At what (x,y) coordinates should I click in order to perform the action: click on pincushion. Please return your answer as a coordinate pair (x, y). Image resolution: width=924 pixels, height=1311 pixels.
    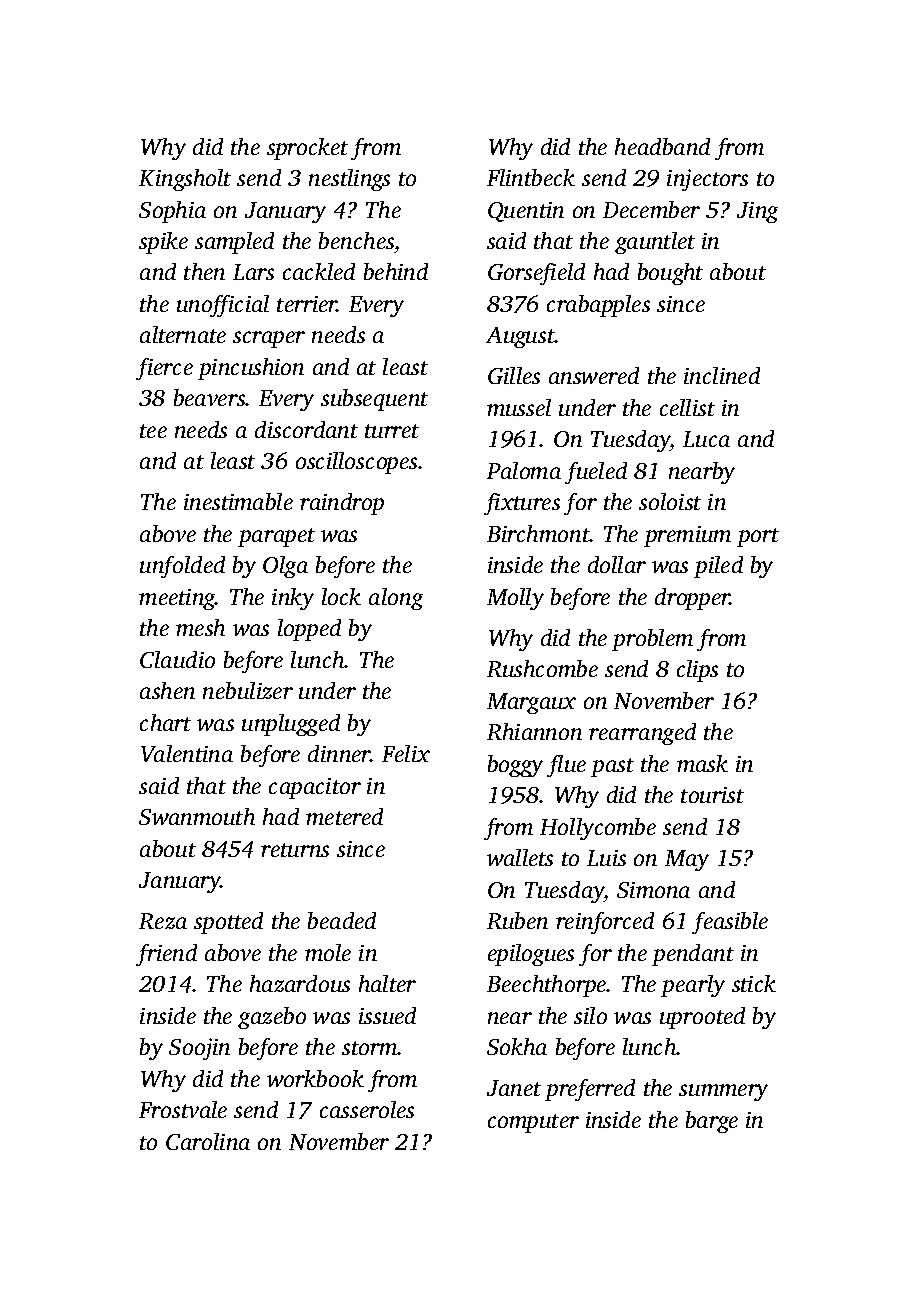
    Looking at the image, I should click on (251, 369).
